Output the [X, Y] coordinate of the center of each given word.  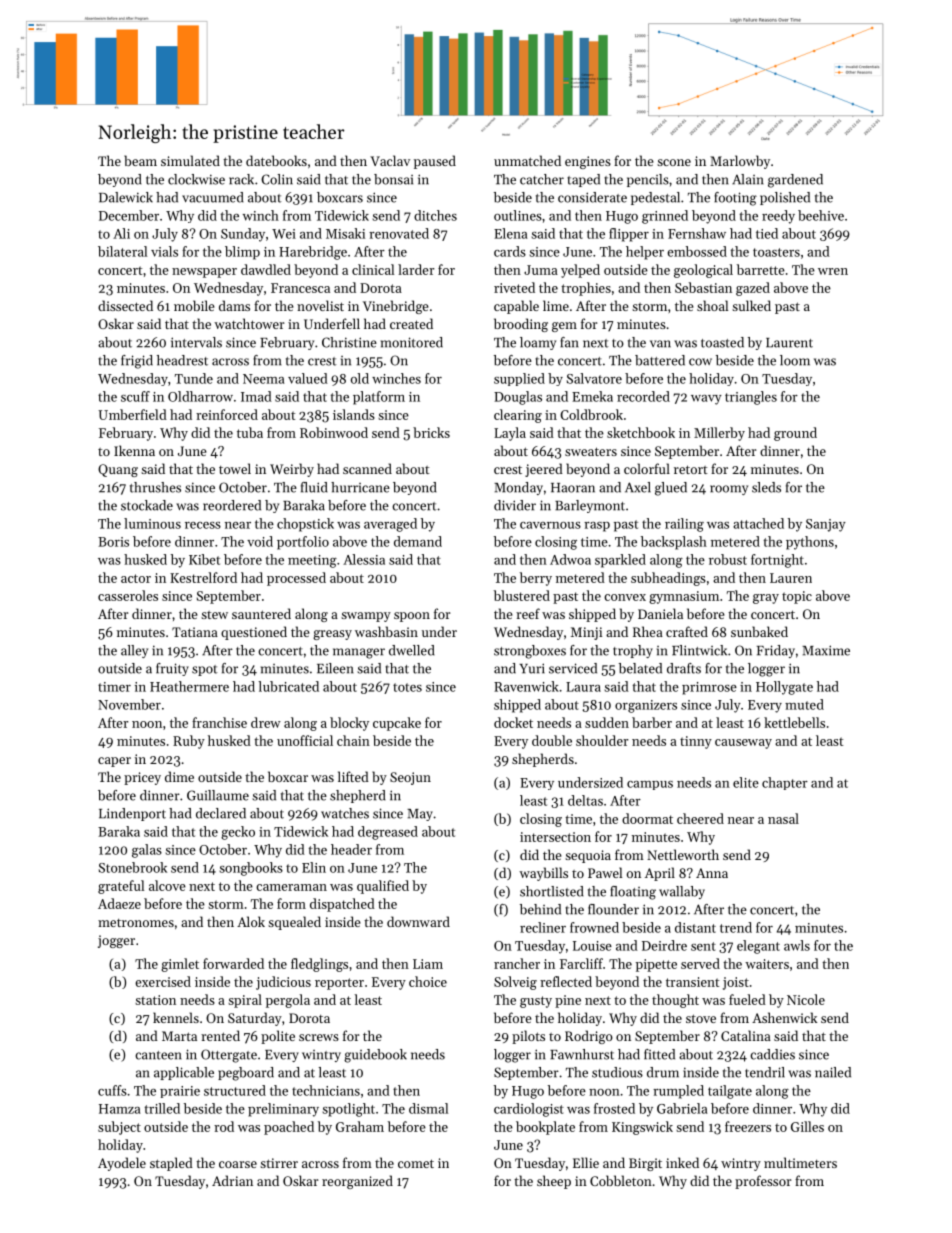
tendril [765, 1072]
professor [763, 1182]
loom [795, 360]
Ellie [586, 1162]
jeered [544, 470]
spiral [245, 1001]
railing [684, 525]
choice [428, 981]
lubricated [288, 686]
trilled [162, 1108]
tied [767, 233]
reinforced [227, 414]
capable [516, 307]
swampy [366, 617]
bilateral [122, 251]
